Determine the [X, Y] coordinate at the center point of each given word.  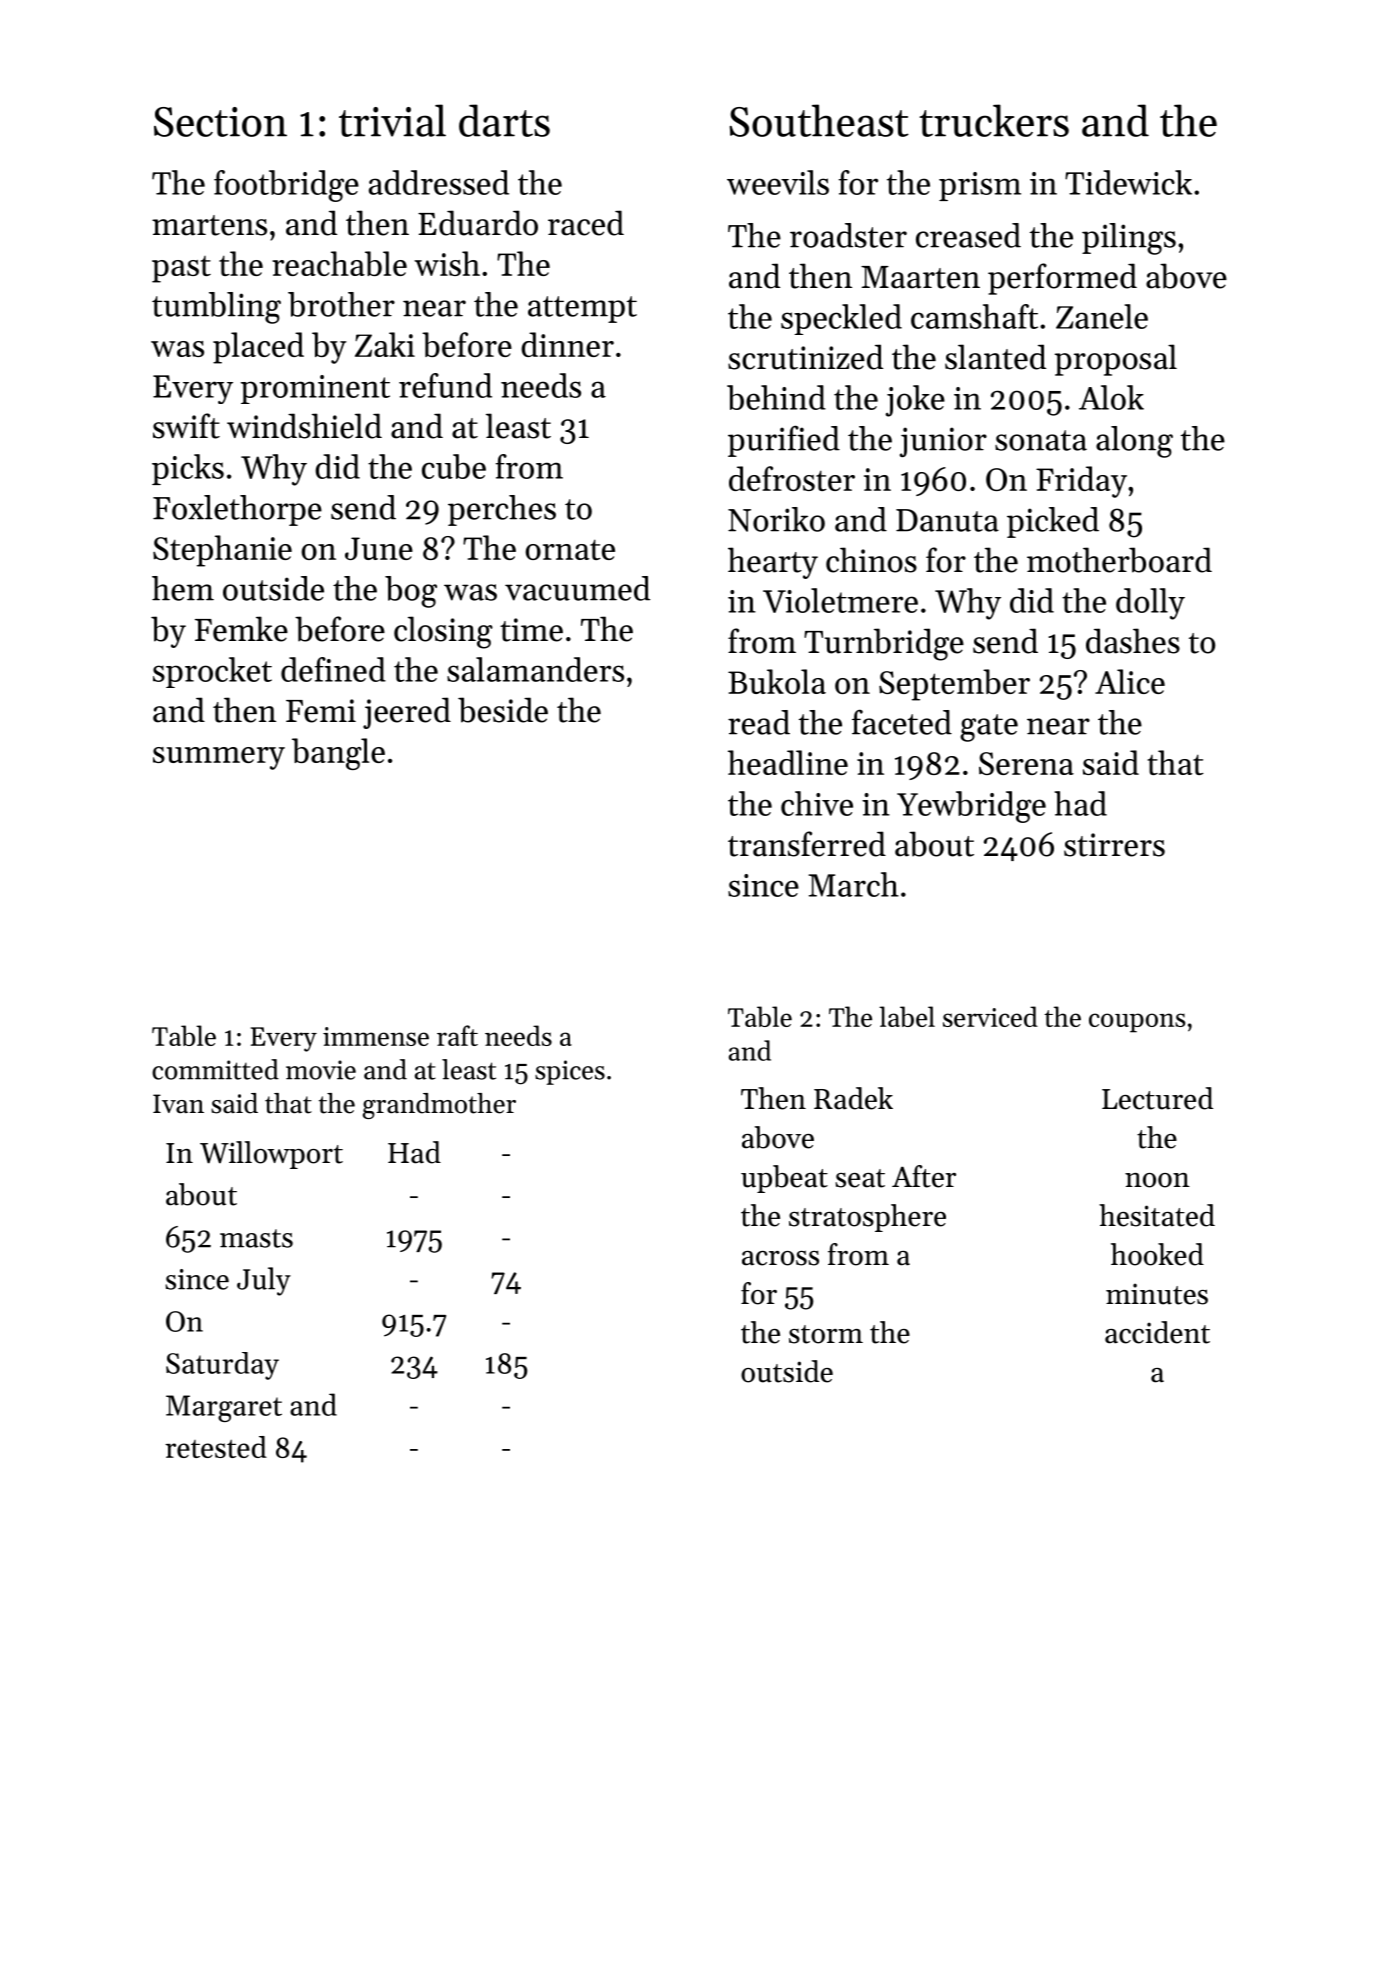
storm [826, 1334]
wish [447, 263]
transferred [807, 844]
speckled [841, 319]
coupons [1137, 1023]
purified [784, 441]
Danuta [947, 520]
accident [1157, 1332]
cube [454, 466]
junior [943, 442]
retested [216, 1447]
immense [376, 1036]
